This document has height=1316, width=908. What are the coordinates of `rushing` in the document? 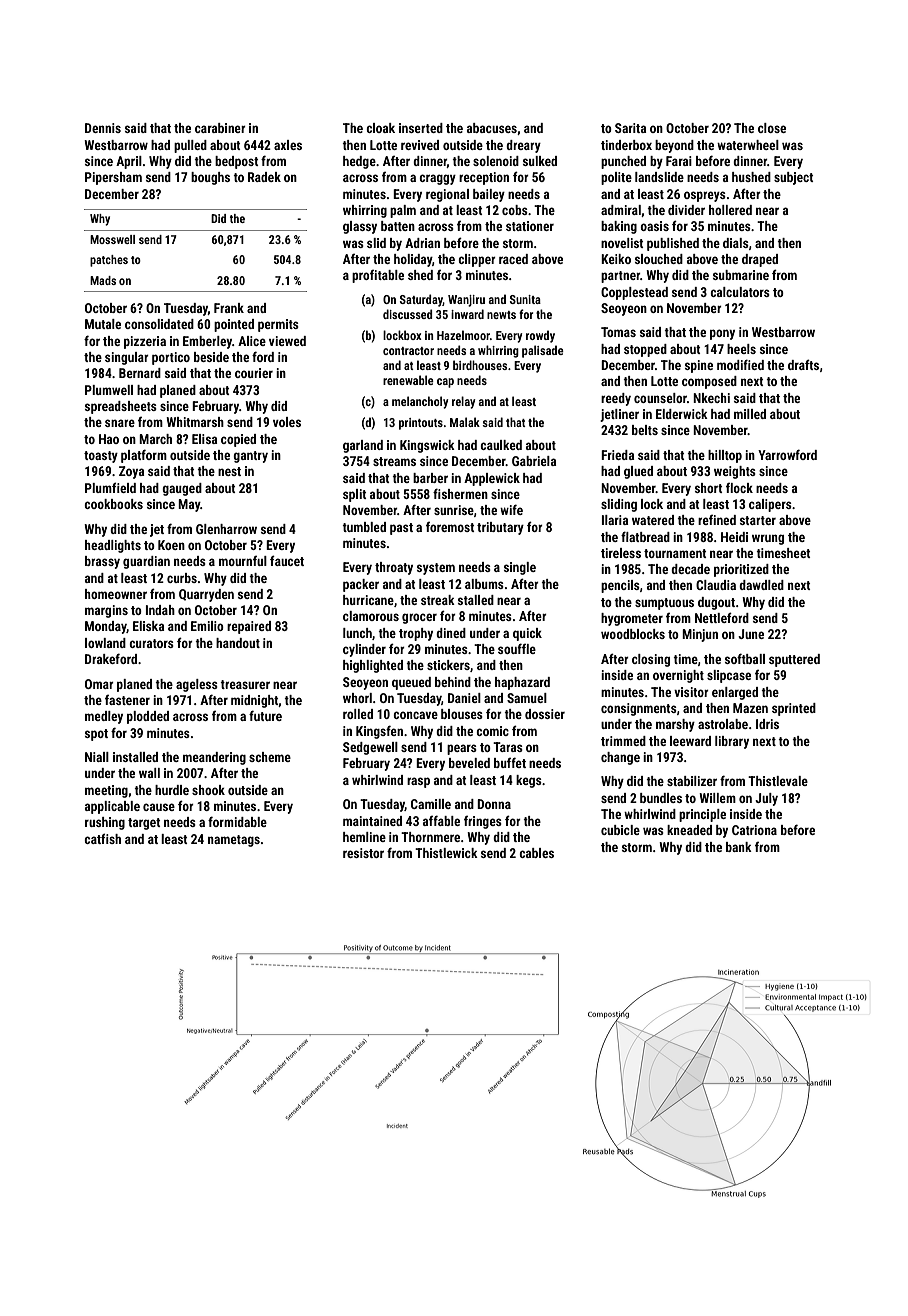 It's located at (105, 823).
